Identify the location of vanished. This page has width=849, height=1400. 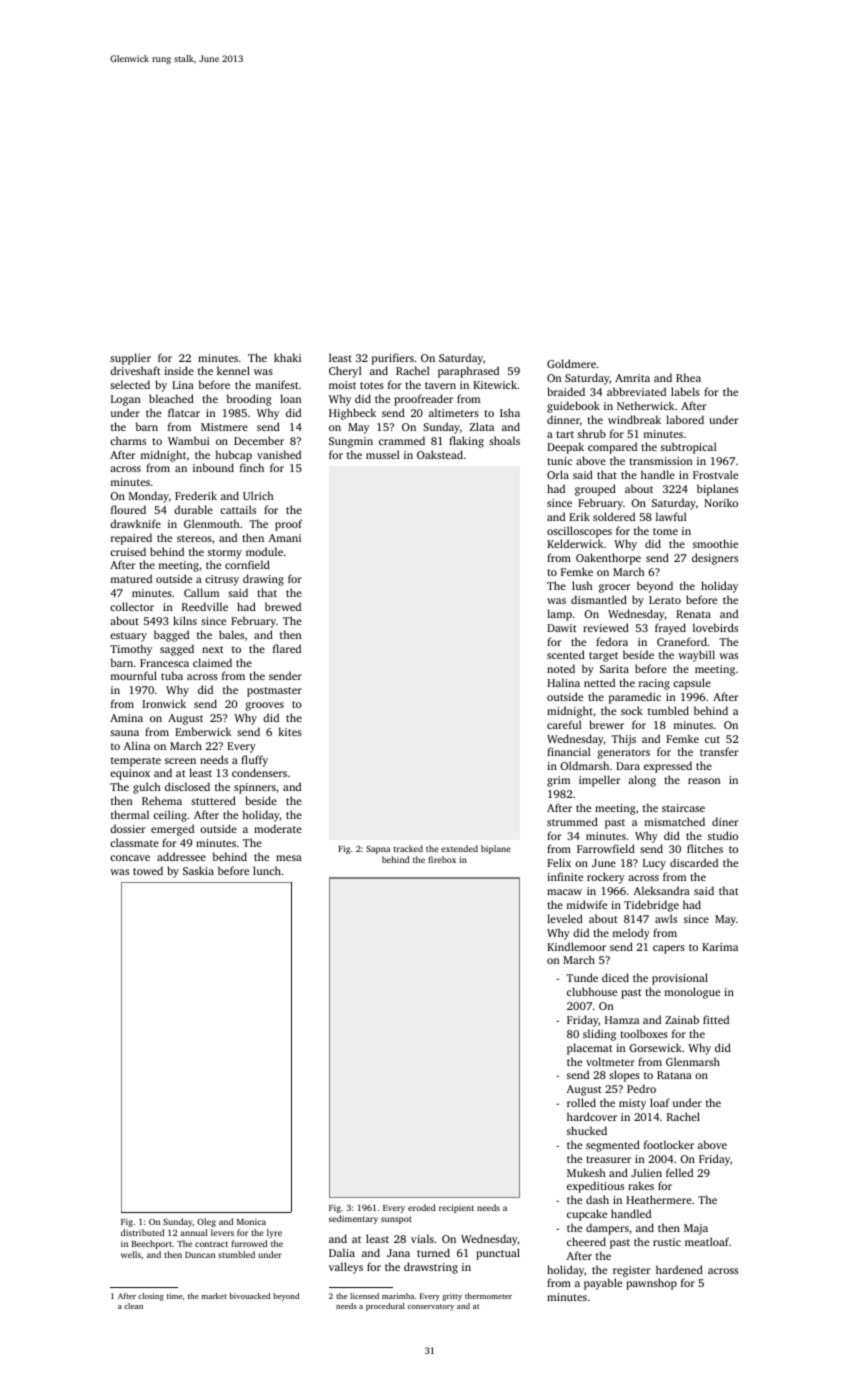
(279, 454).
